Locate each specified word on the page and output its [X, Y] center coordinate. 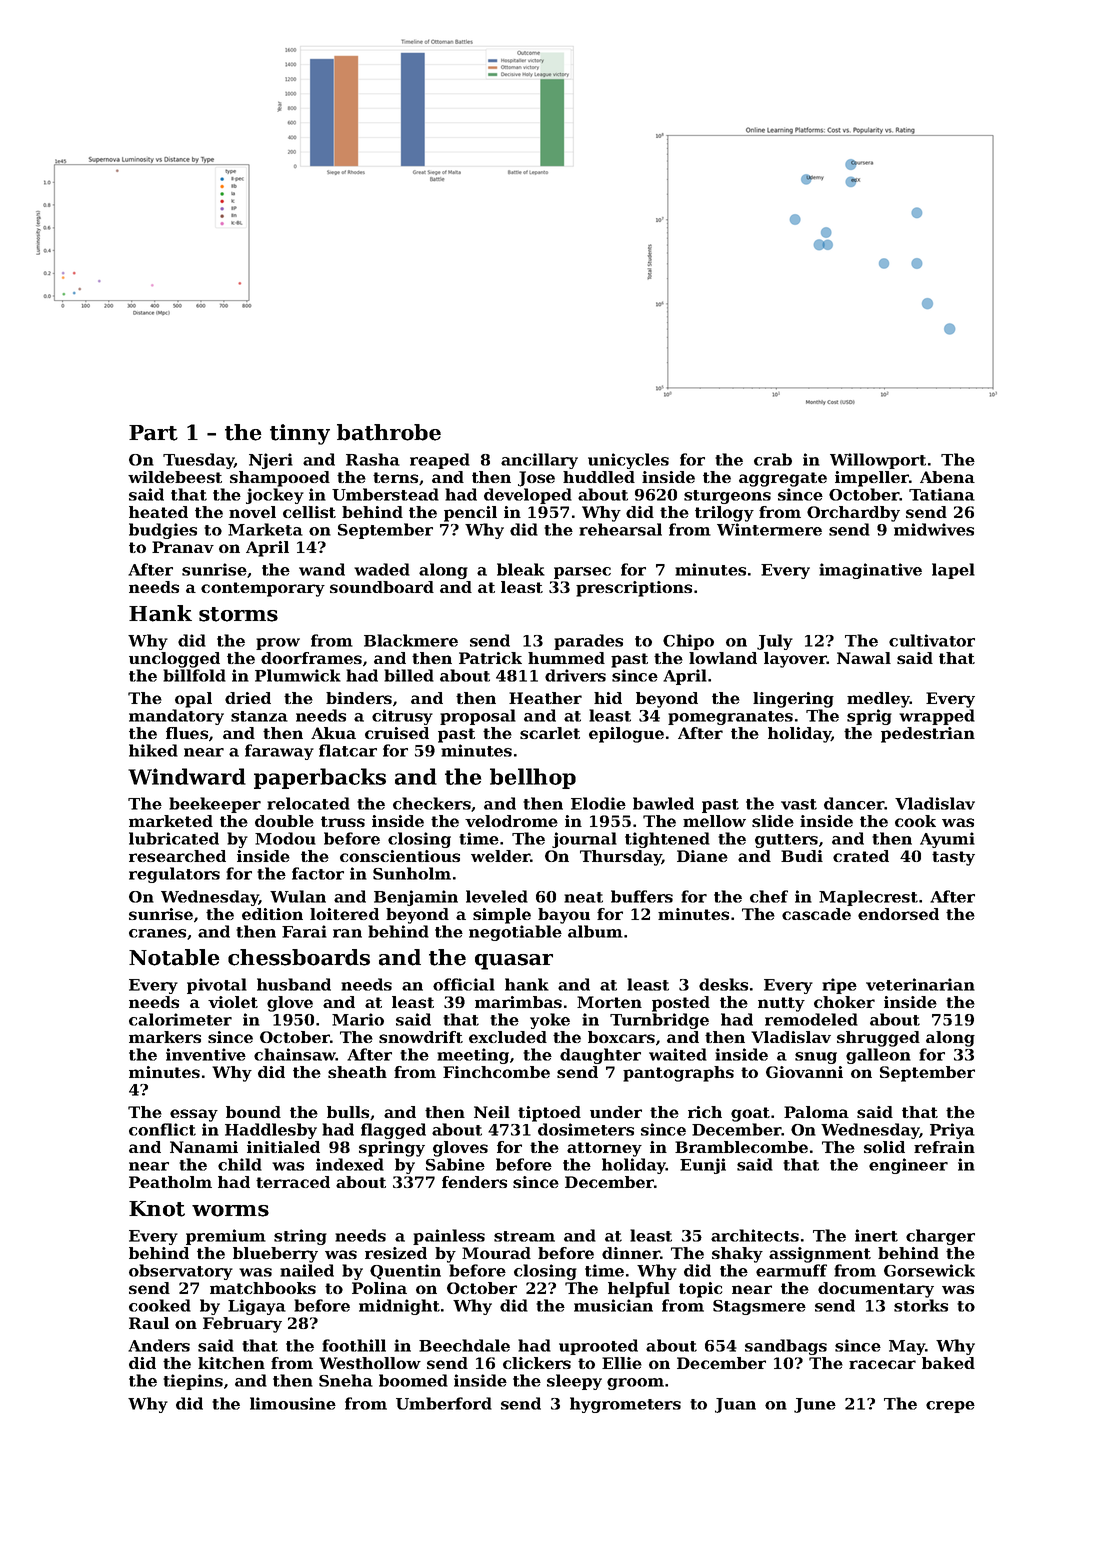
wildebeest [175, 477]
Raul [149, 1323]
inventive [206, 1054]
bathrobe [389, 432]
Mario [358, 1019]
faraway [279, 752]
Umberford [444, 1403]
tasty [953, 858]
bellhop [533, 778]
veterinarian [920, 984]
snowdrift [421, 1037]
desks [723, 984]
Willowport [878, 461]
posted [681, 1004]
